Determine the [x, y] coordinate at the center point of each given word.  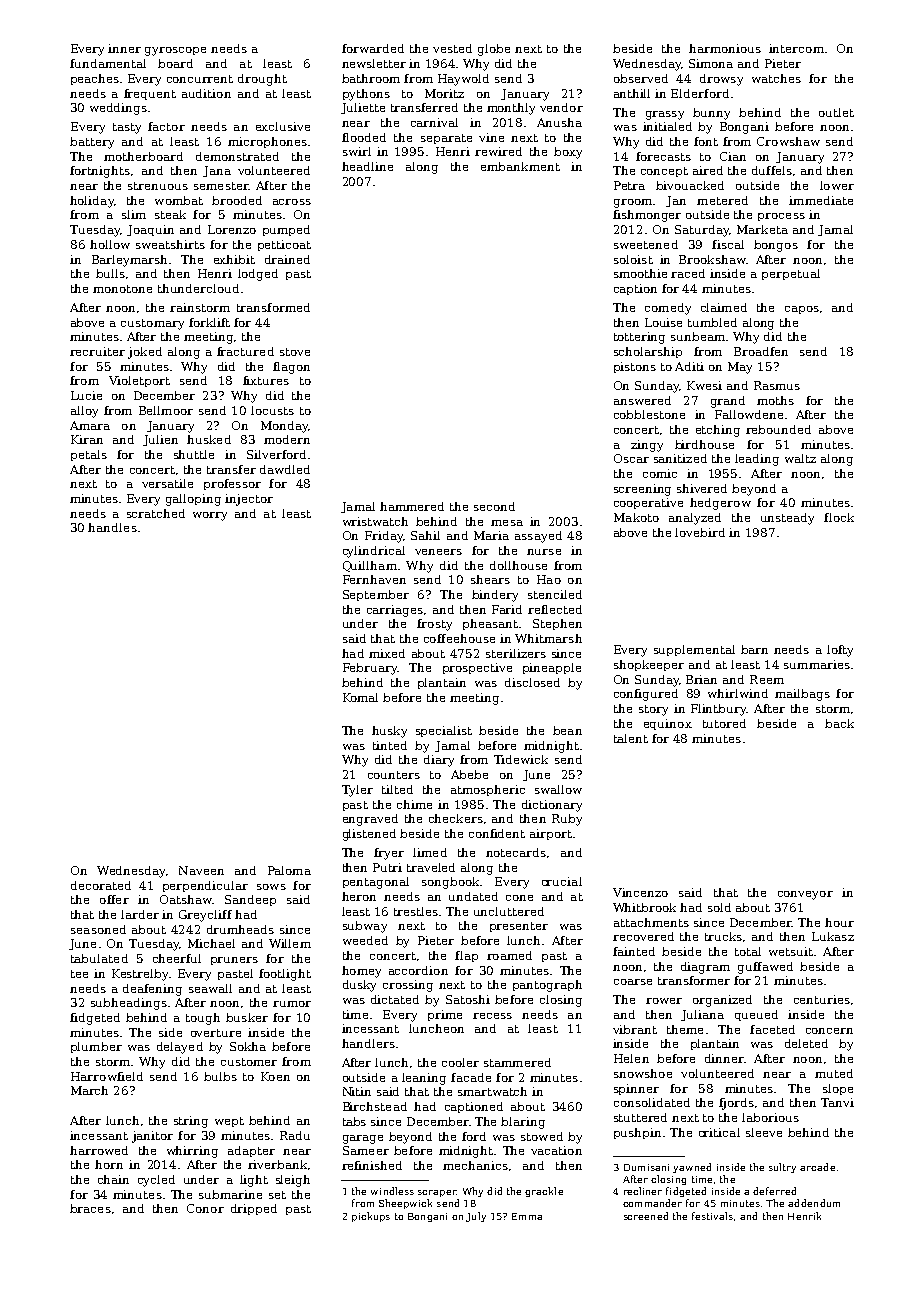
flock [839, 517]
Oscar [631, 458]
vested [452, 48]
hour [839, 922]
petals [89, 455]
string [191, 1122]
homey [361, 972]
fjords [736, 1104]
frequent [150, 94]
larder [140, 914]
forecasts [663, 156]
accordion [418, 970]
